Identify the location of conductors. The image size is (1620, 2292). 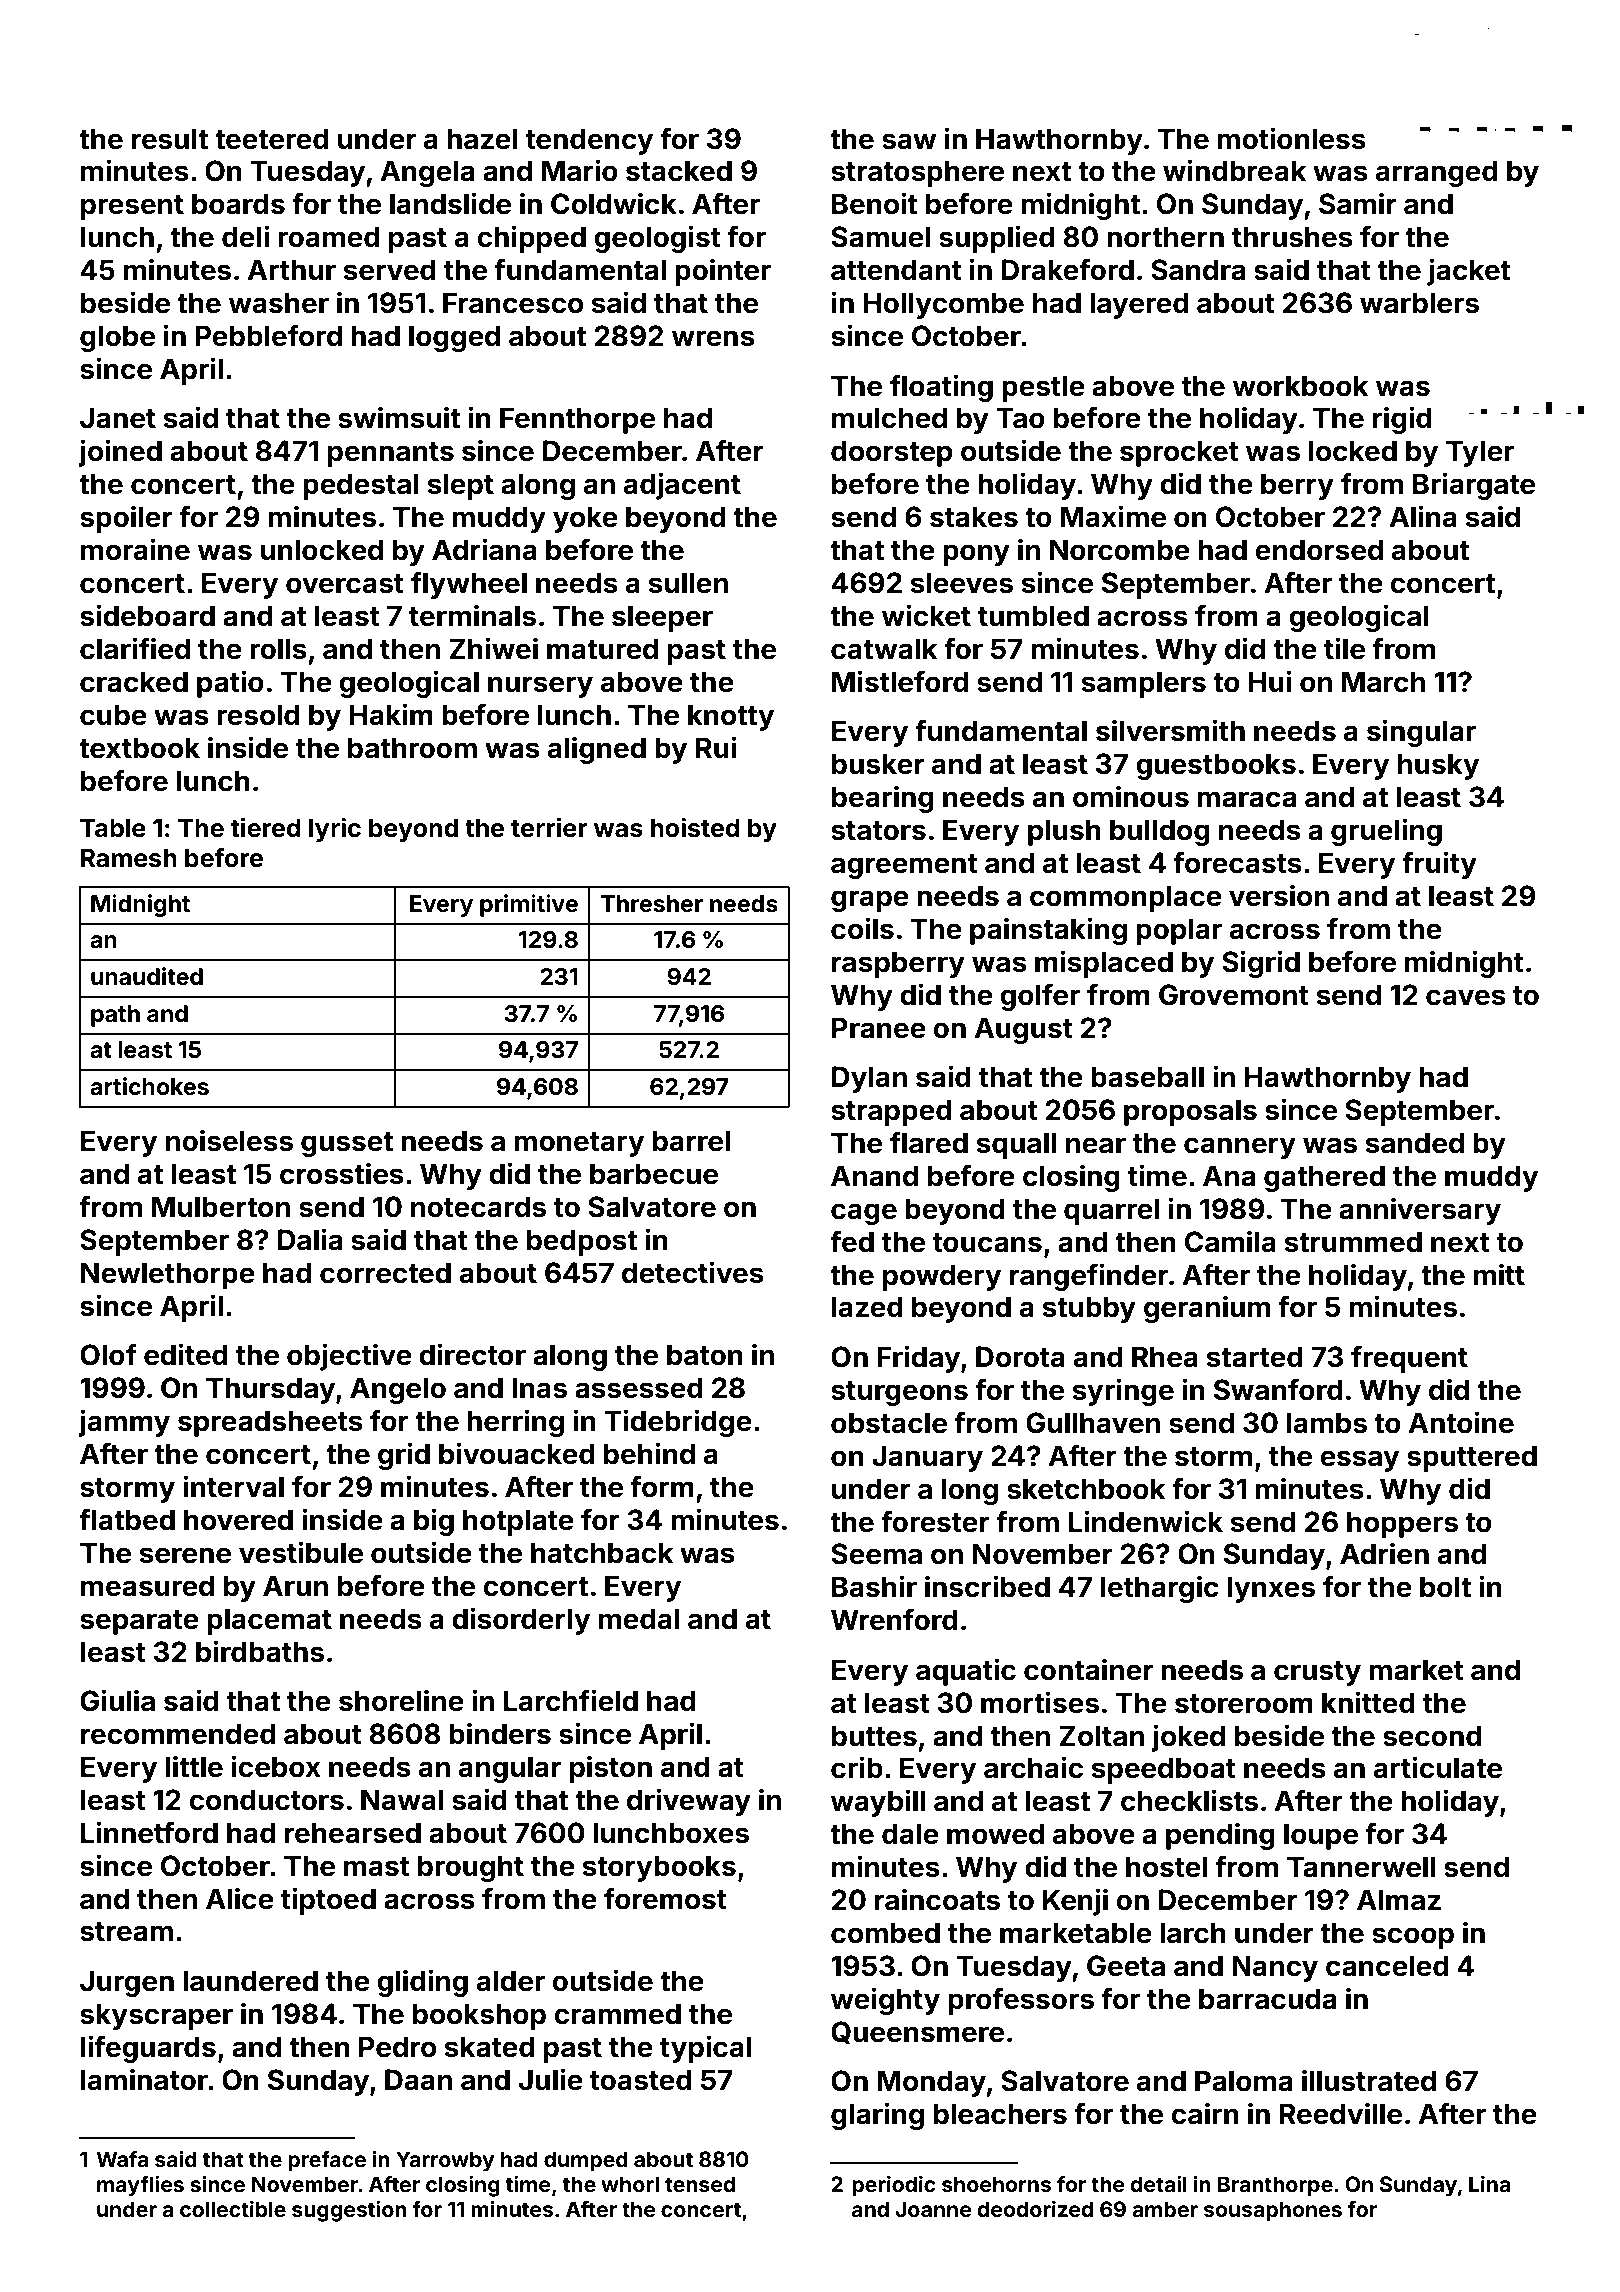
(266, 1800).
